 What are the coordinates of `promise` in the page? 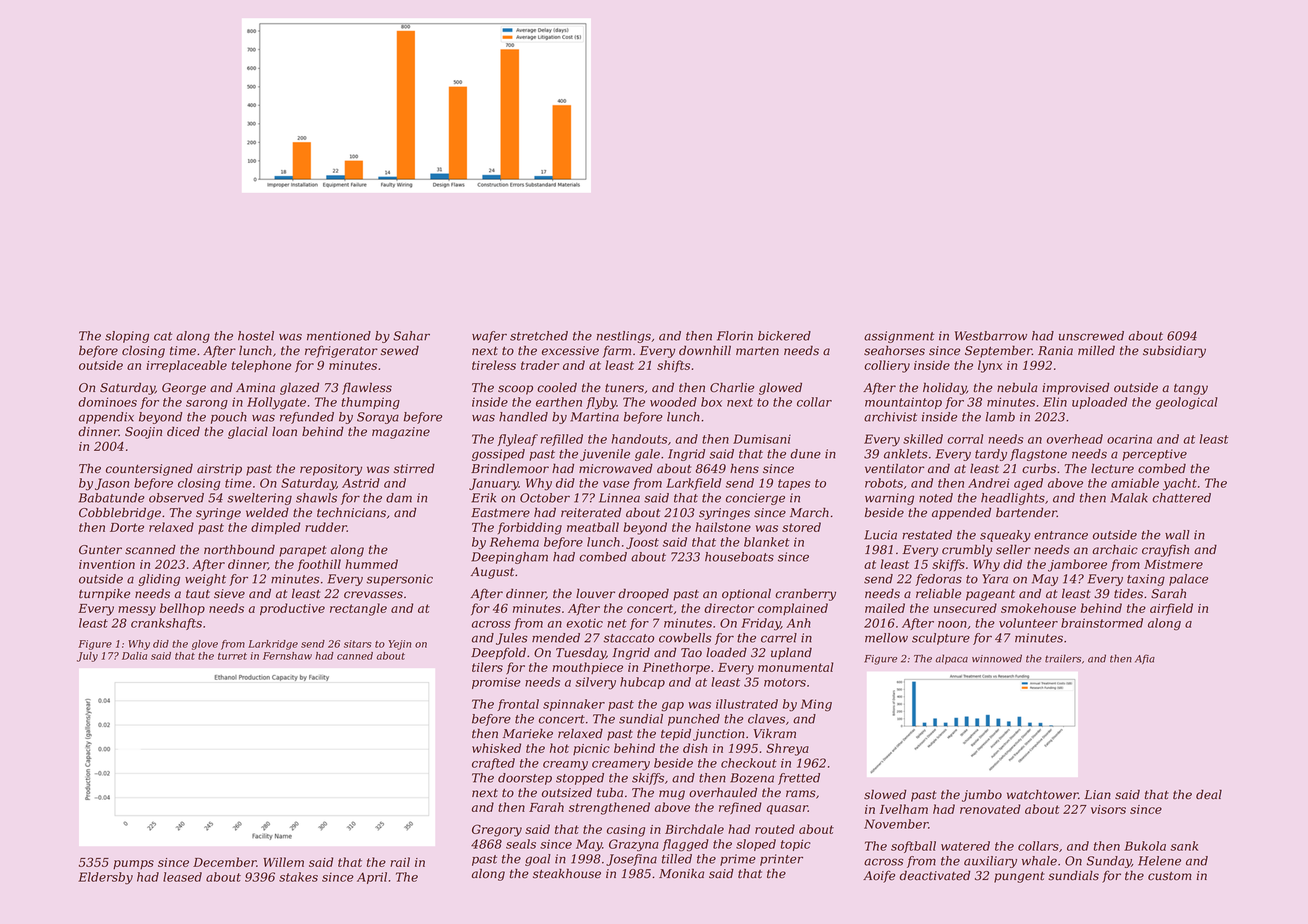 It's located at (496, 683).
